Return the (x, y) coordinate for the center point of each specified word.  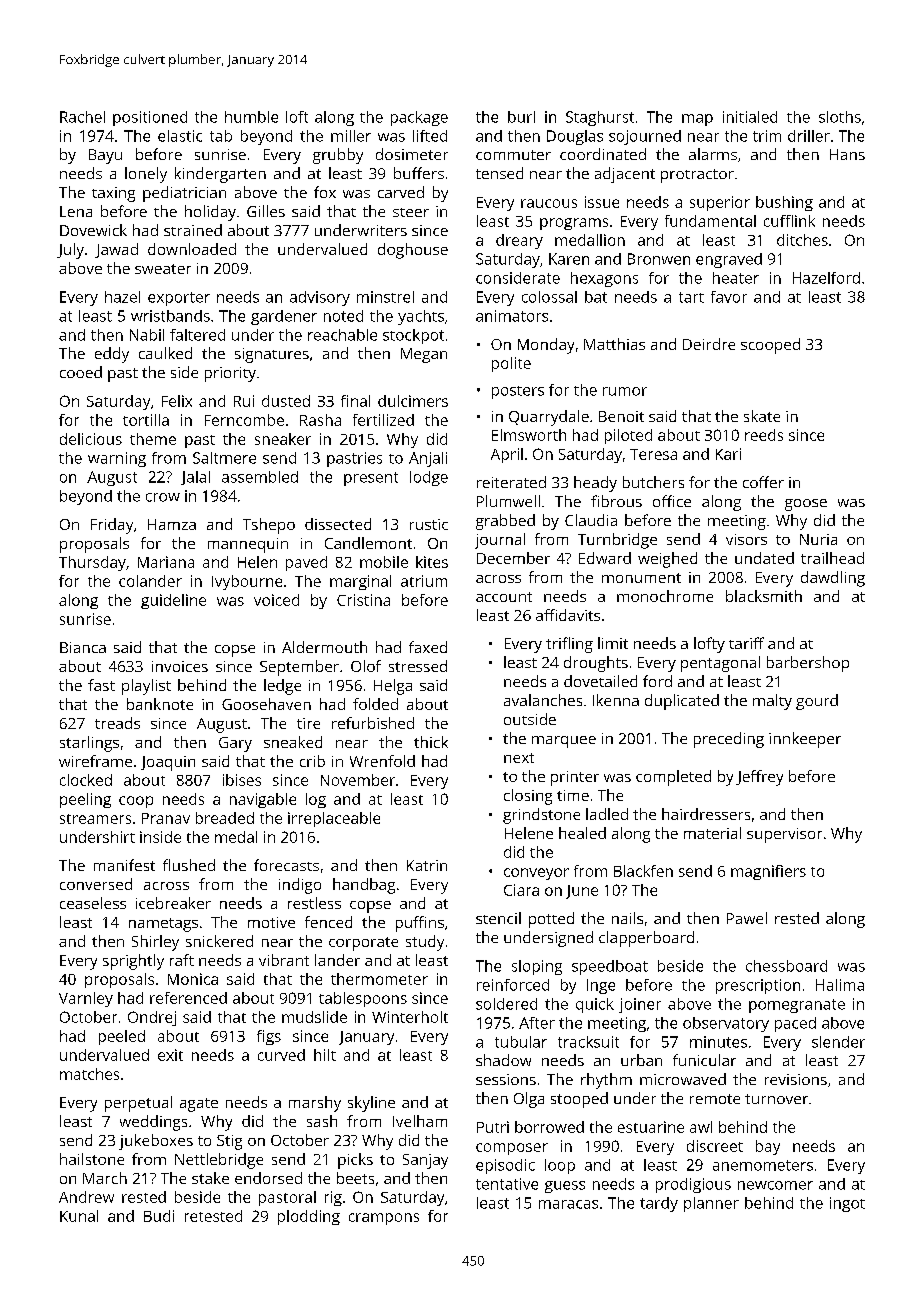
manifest (124, 865)
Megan (424, 355)
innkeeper (805, 740)
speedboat (610, 967)
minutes (718, 1042)
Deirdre (709, 344)
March (105, 1178)
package (419, 118)
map (697, 120)
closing (528, 797)
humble (251, 117)
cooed (81, 372)
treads (117, 723)
